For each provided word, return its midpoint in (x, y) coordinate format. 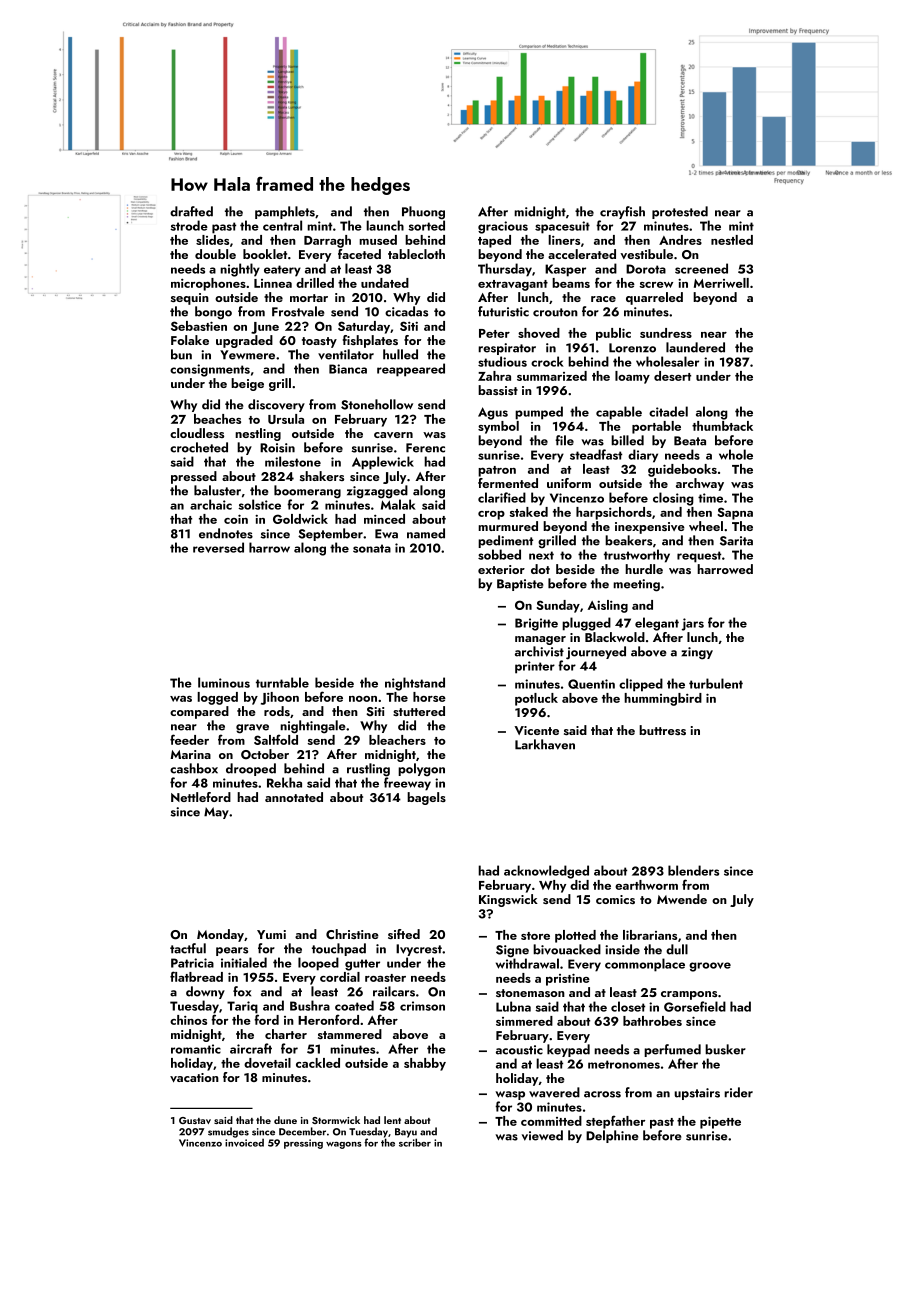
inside (622, 949)
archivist (539, 651)
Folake (190, 340)
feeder (189, 739)
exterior (501, 569)
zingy (697, 653)
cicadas (406, 311)
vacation (194, 1077)
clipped (641, 685)
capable (619, 413)
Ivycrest (419, 950)
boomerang (307, 492)
